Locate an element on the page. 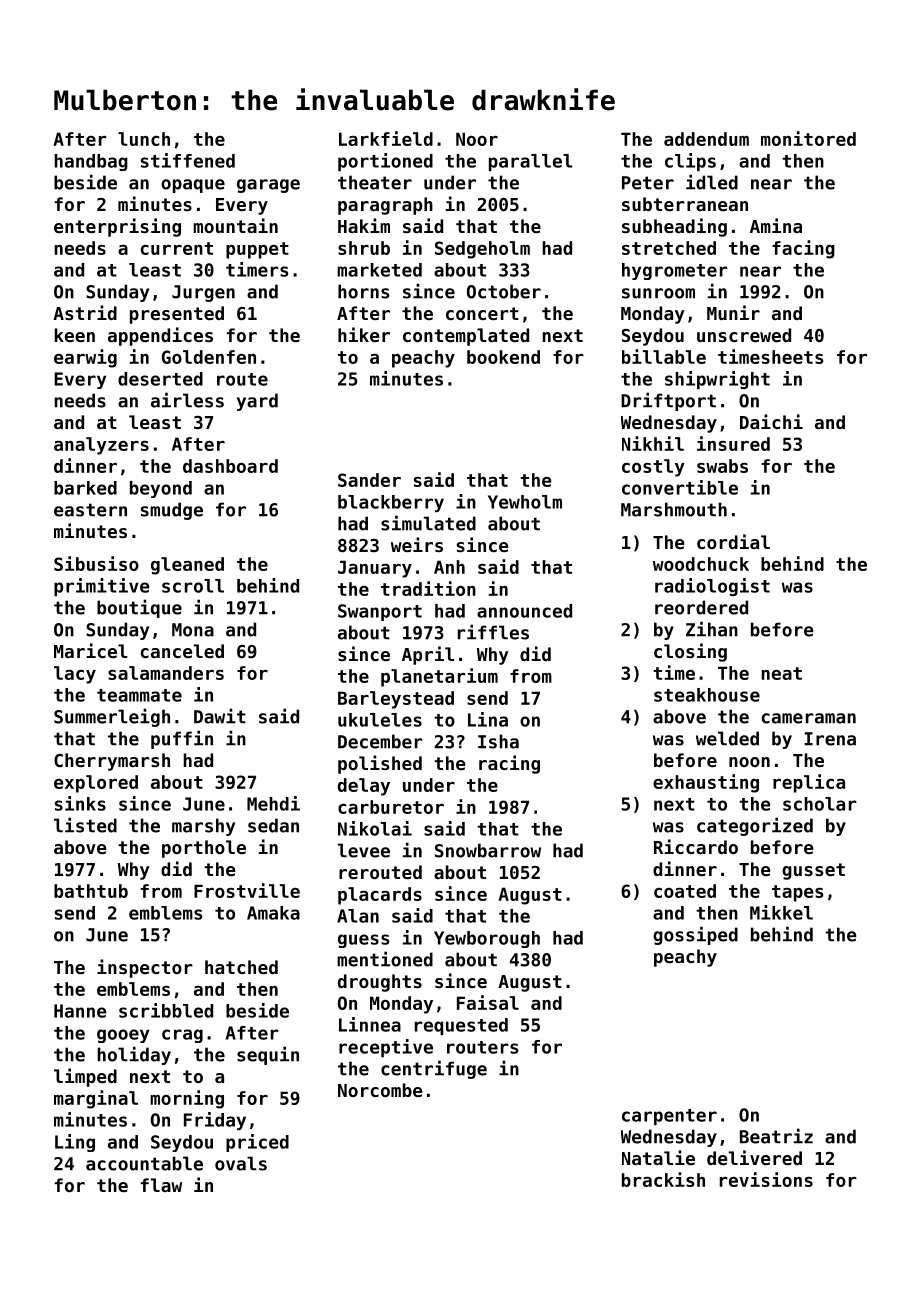  sedan is located at coordinates (273, 825).
